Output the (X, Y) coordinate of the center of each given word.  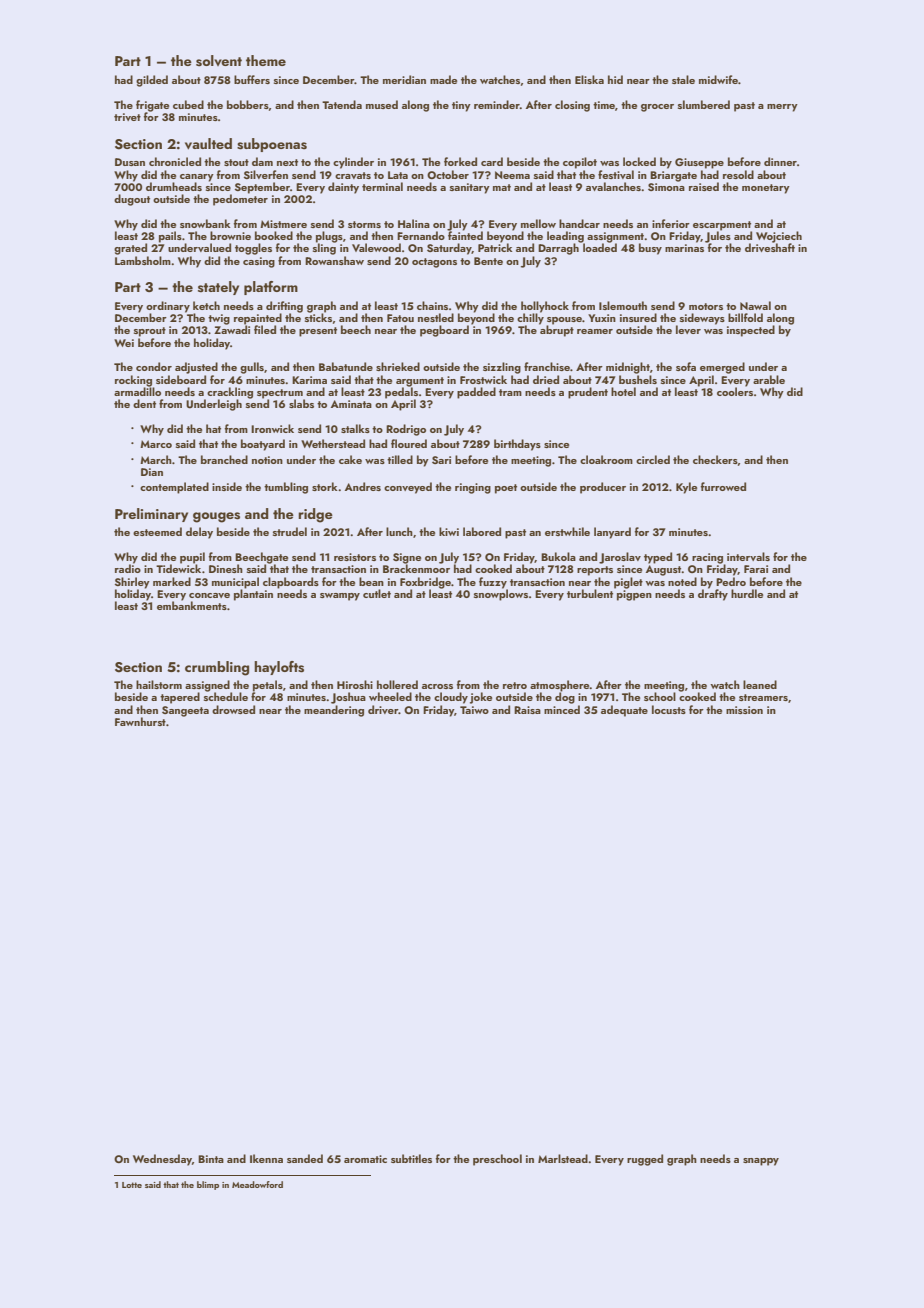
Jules (718, 237)
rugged (645, 1160)
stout (236, 162)
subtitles (411, 1158)
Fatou (400, 318)
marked (172, 581)
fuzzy (493, 583)
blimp (208, 1185)
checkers (715, 459)
